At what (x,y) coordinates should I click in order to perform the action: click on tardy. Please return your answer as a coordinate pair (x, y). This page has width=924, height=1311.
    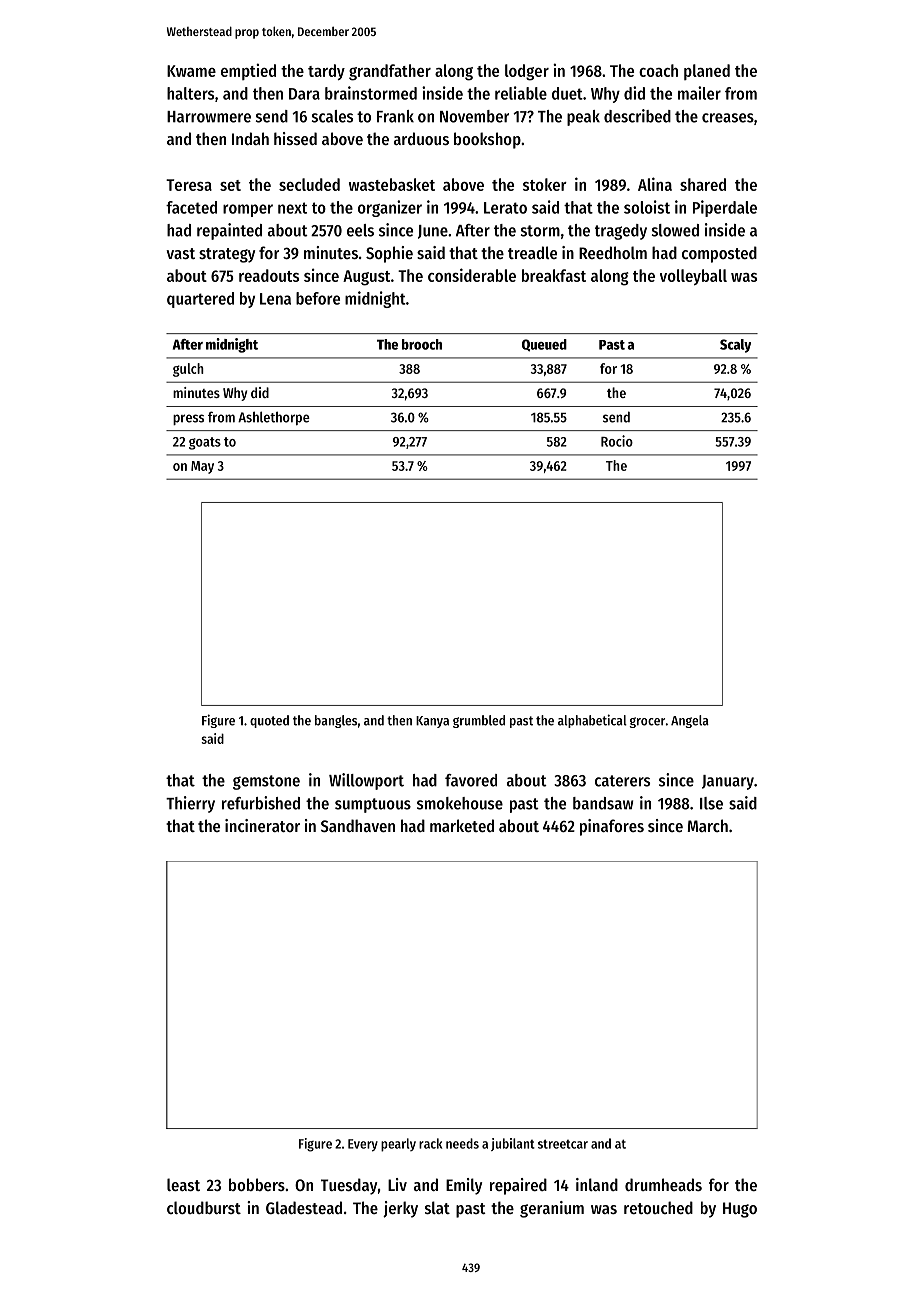
    Looking at the image, I should click on (326, 72).
